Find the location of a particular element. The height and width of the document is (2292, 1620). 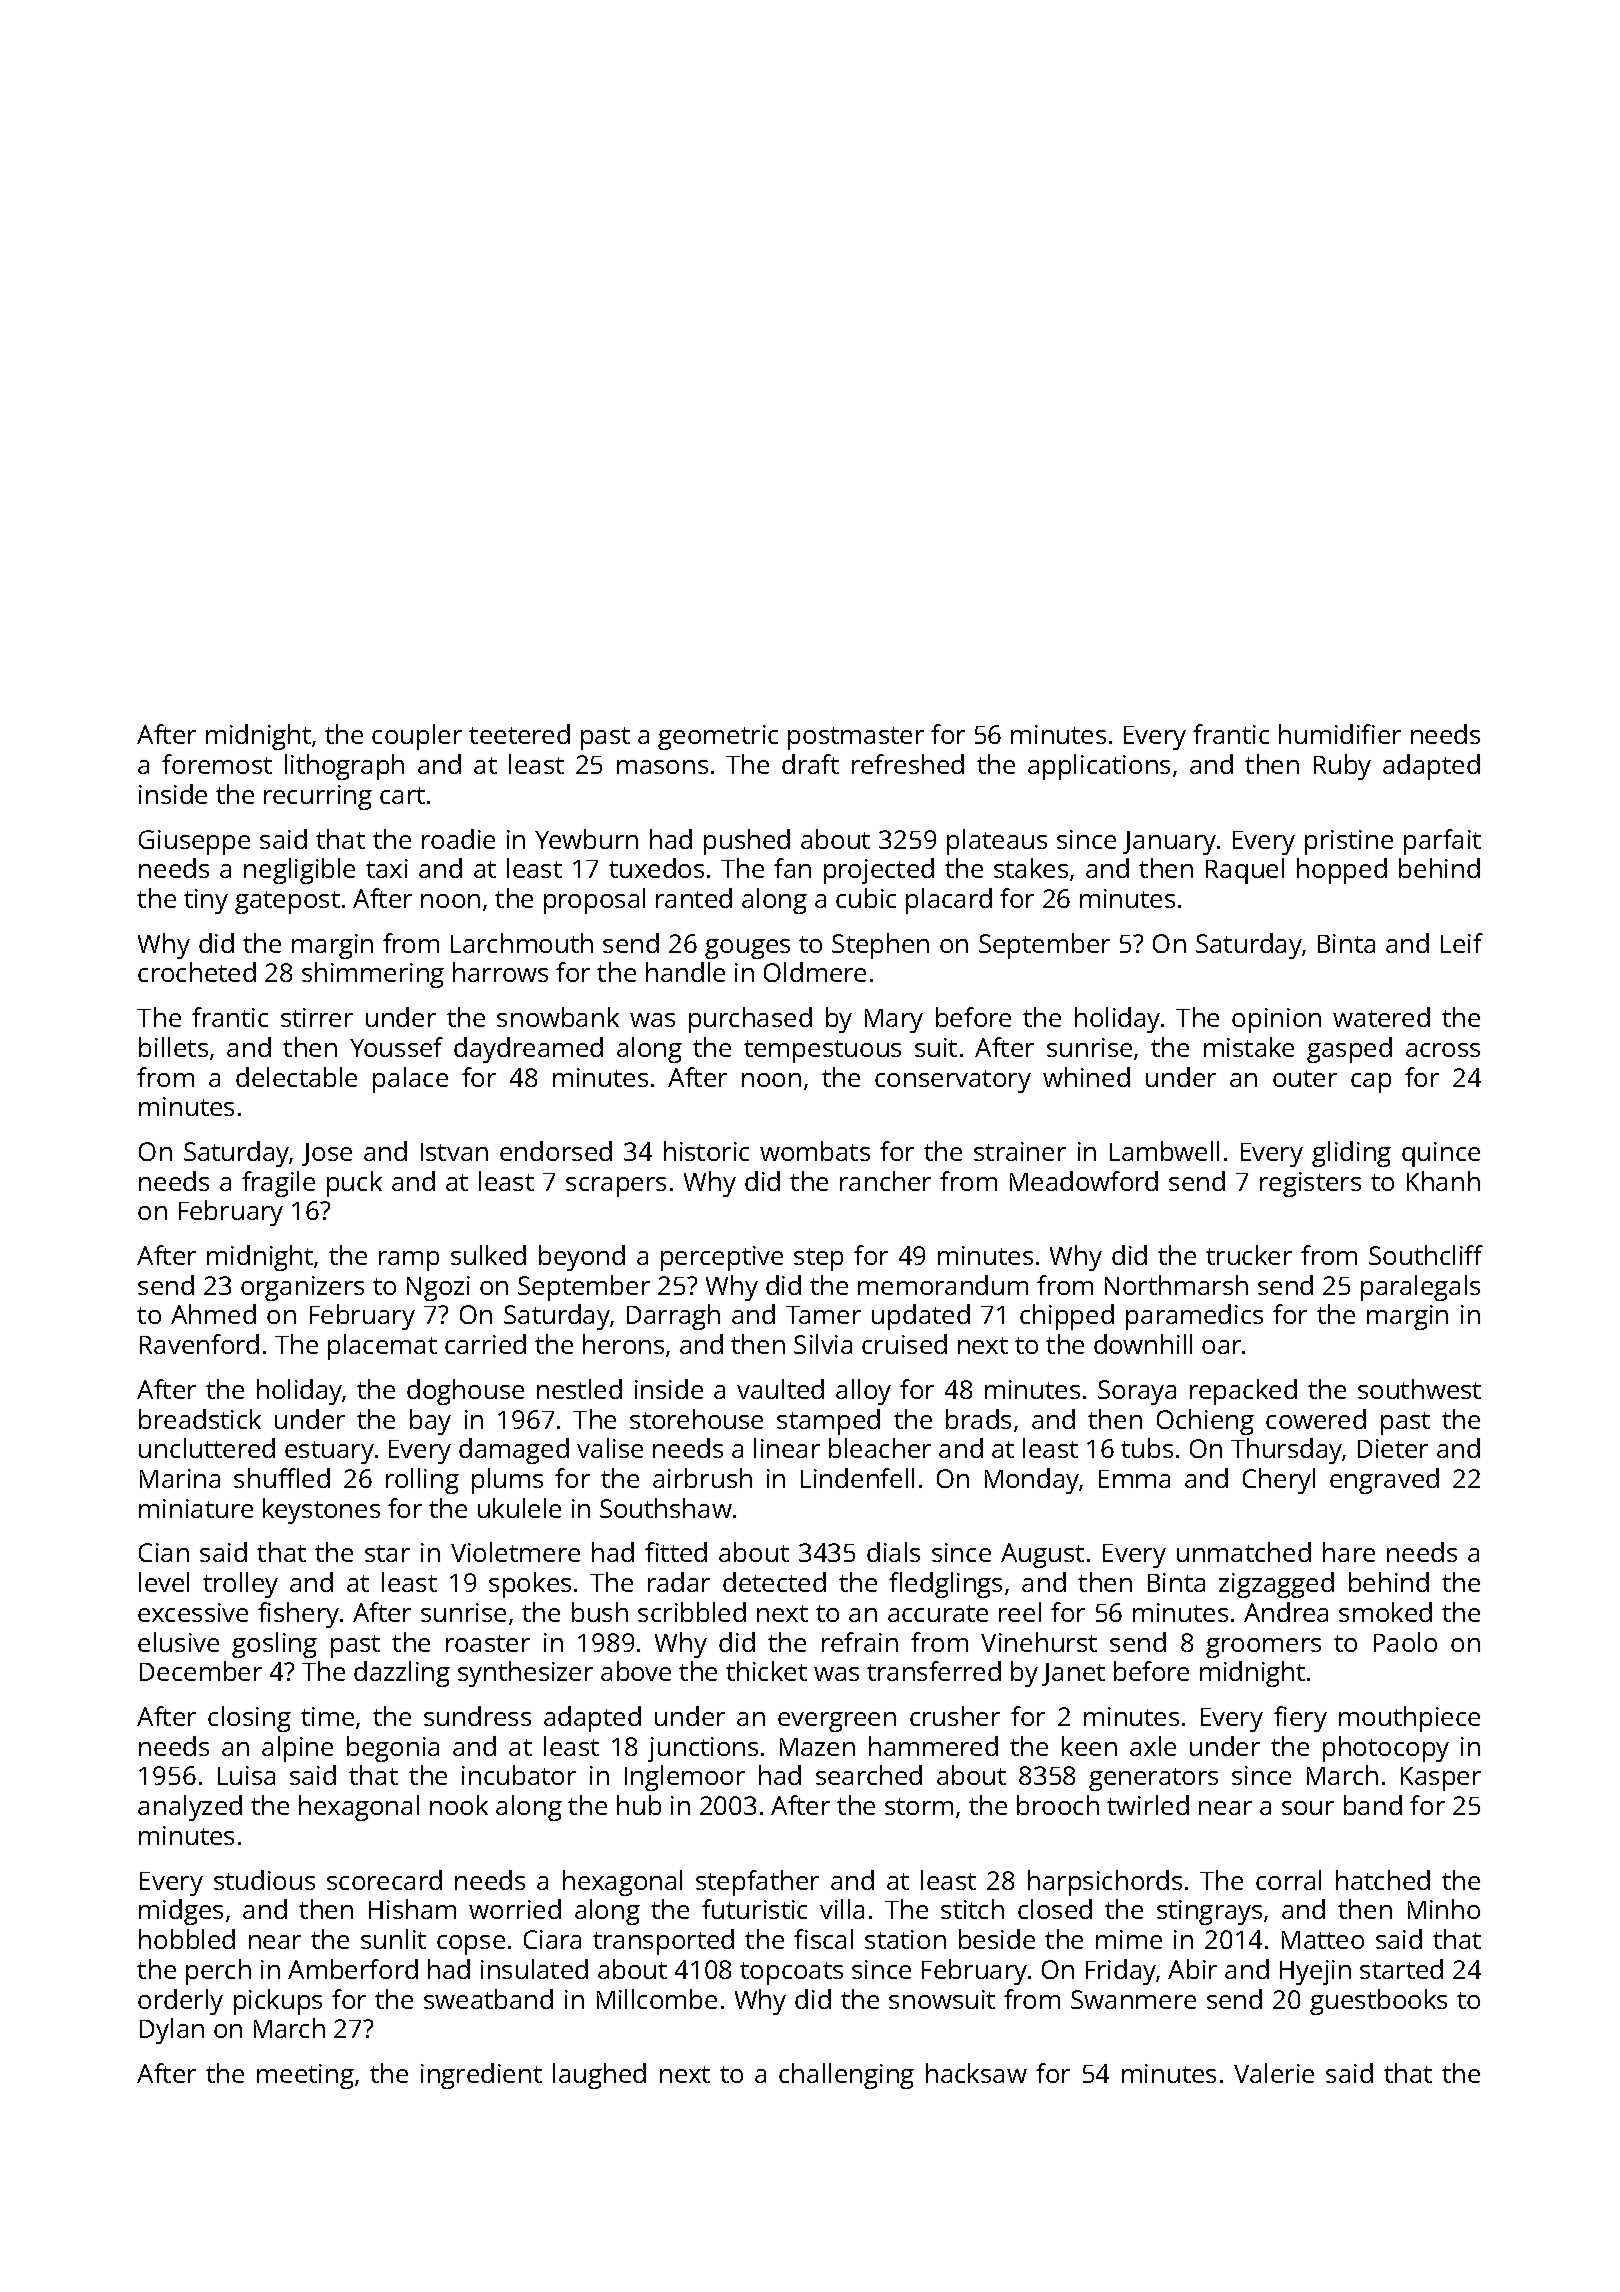

tiny is located at coordinates (206, 901).
